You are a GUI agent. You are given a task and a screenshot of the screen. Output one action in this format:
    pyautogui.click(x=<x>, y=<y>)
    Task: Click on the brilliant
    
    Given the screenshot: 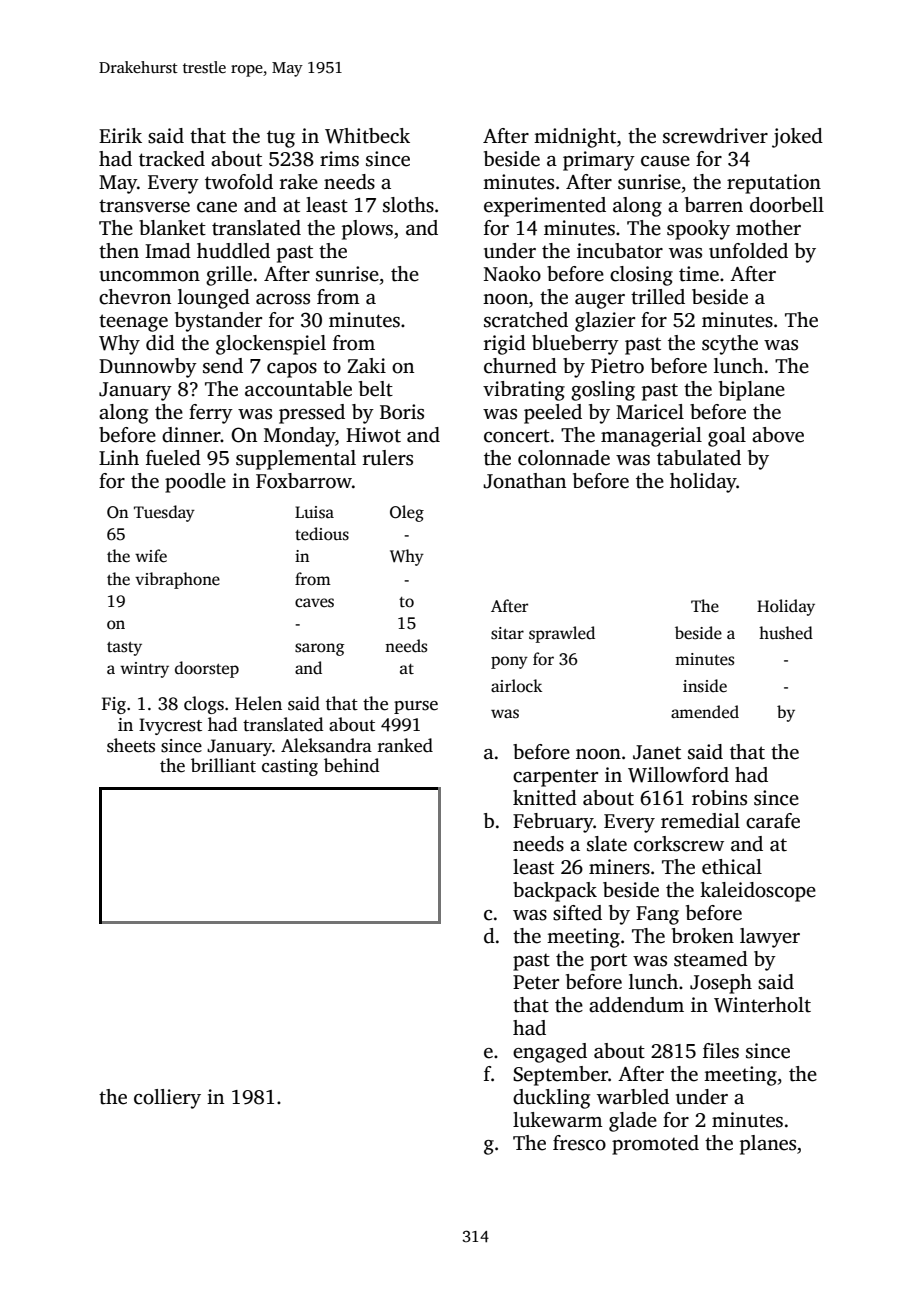 What is the action you would take?
    pyautogui.click(x=223, y=765)
